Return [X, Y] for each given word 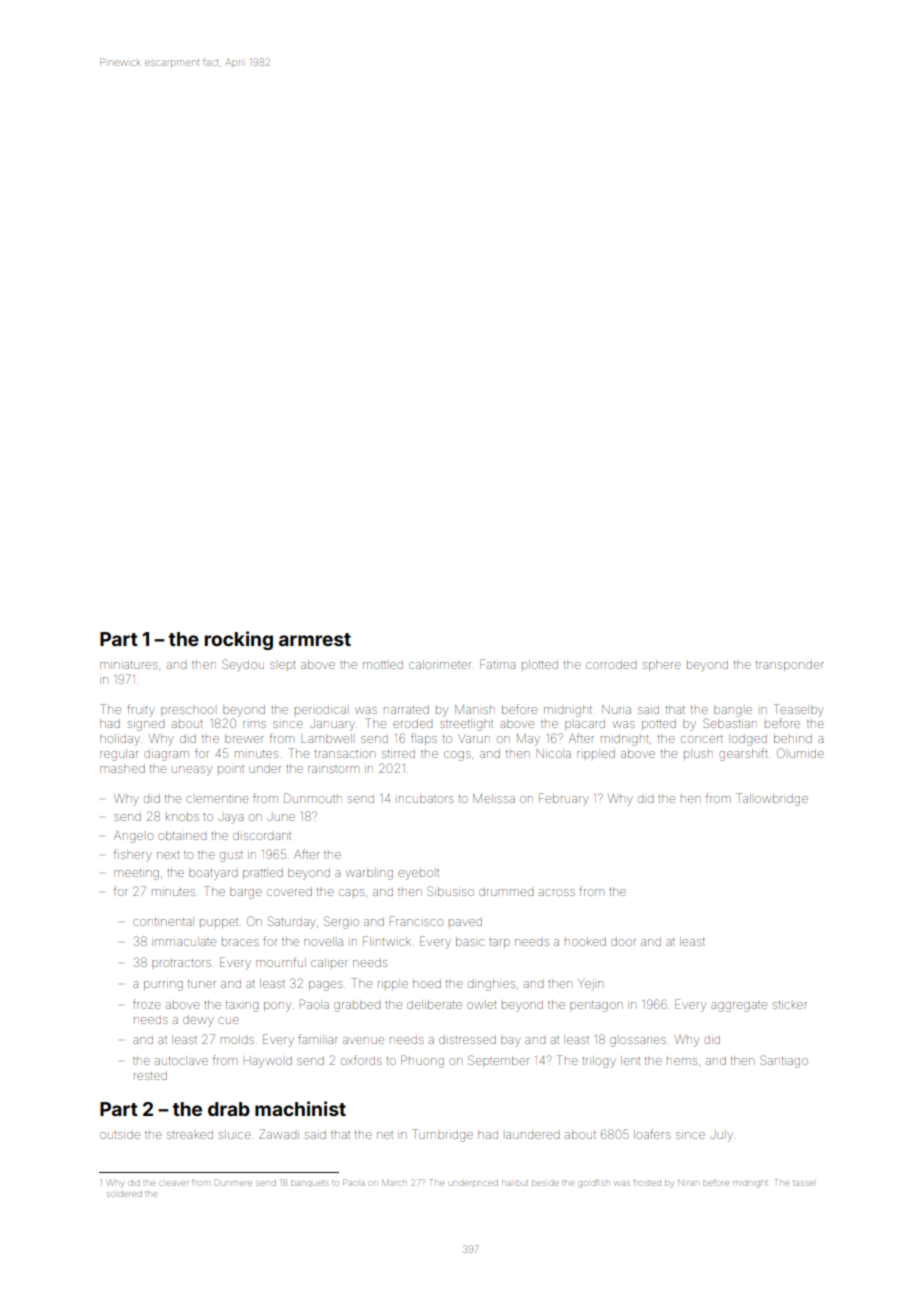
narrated [406, 709]
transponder [790, 665]
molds [237, 1039]
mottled [383, 665]
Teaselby [799, 710]
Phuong [422, 1061]
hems [682, 1061]
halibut [515, 1183]
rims [254, 724]
